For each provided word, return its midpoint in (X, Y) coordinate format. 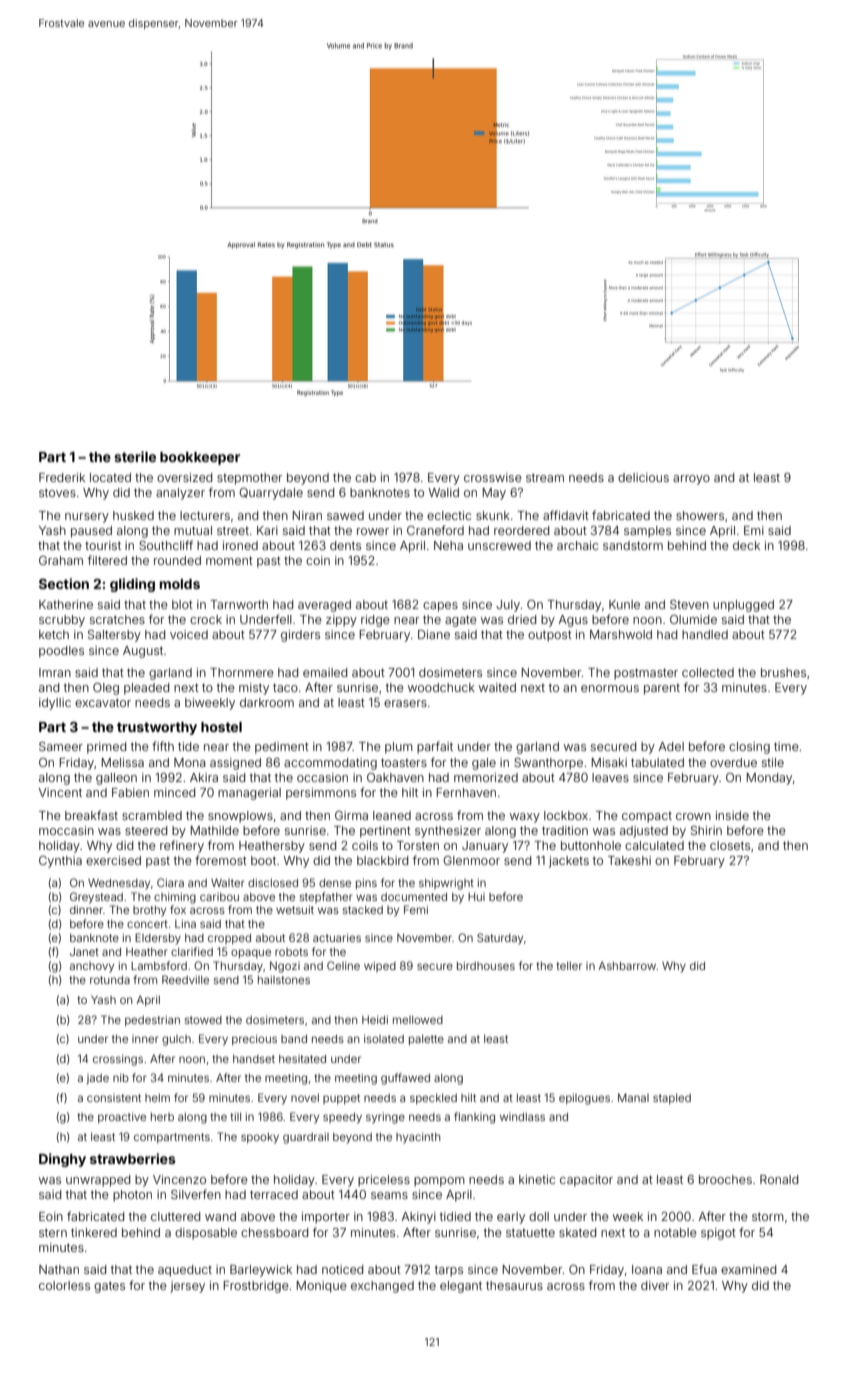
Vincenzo (179, 1179)
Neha (448, 545)
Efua (704, 1269)
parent (662, 689)
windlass (522, 1117)
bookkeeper (200, 458)
